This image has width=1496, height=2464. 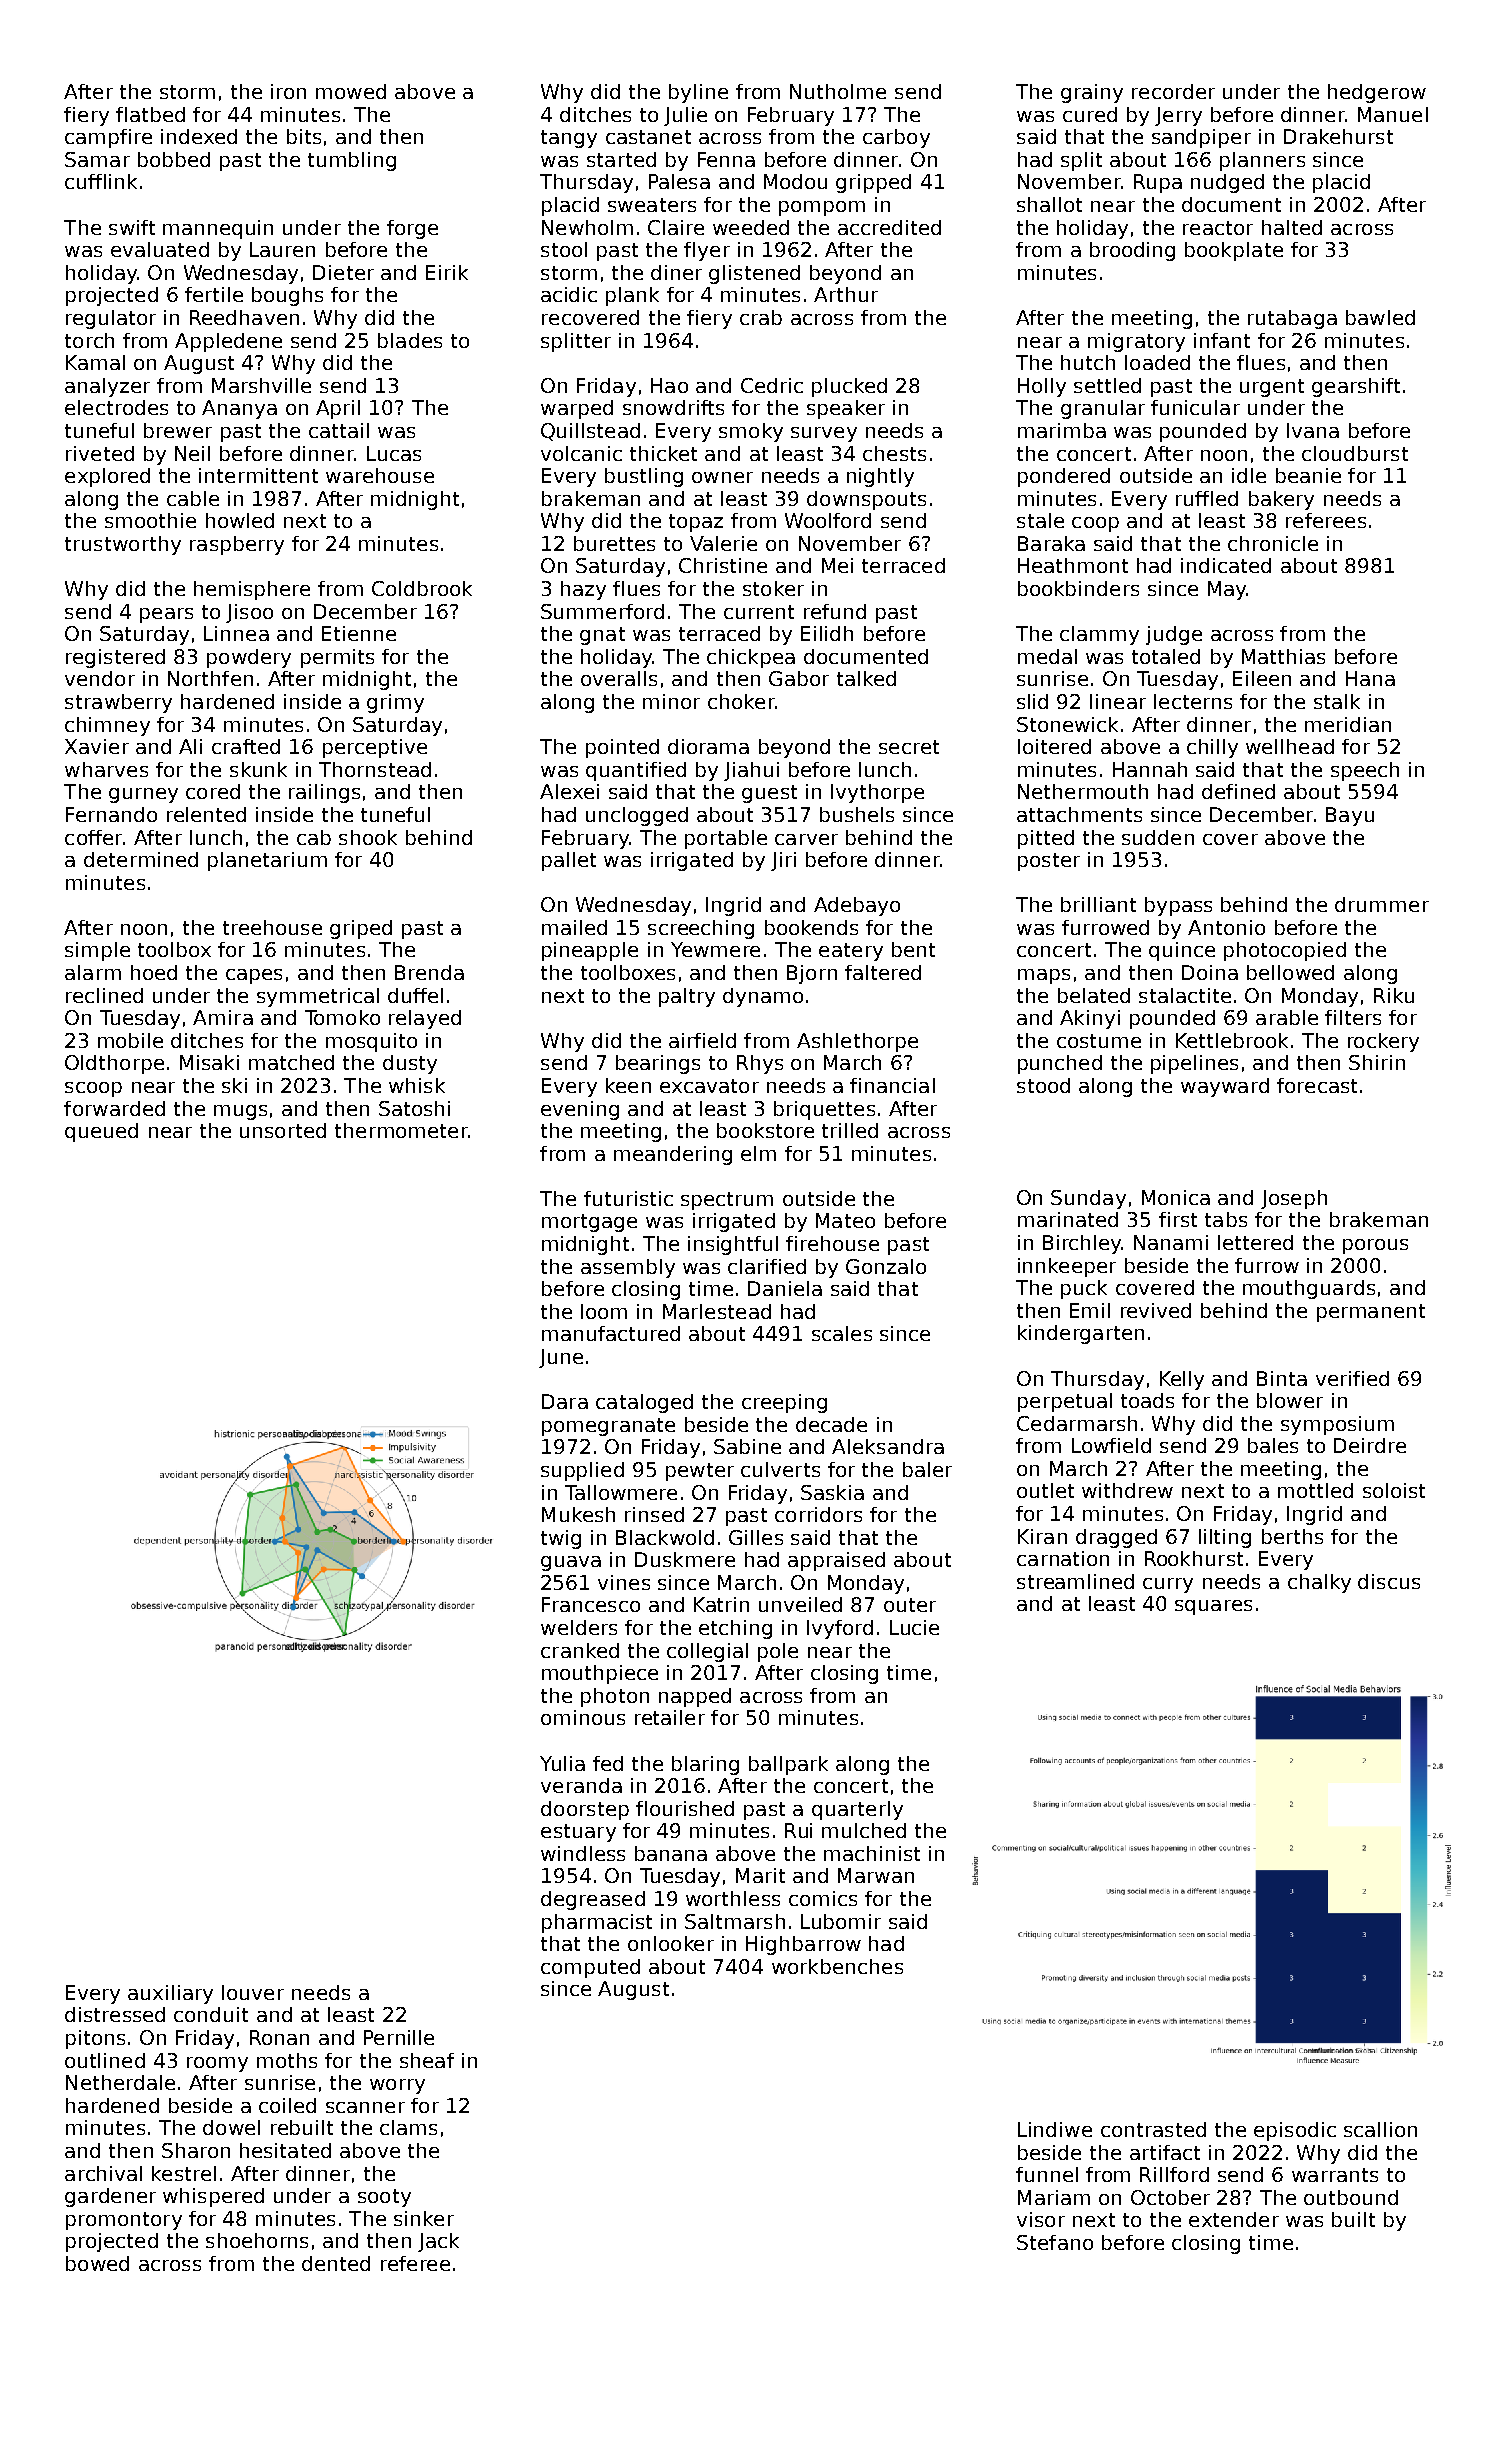 What do you see at coordinates (1255, 1242) in the image?
I see `lettered` at bounding box center [1255, 1242].
